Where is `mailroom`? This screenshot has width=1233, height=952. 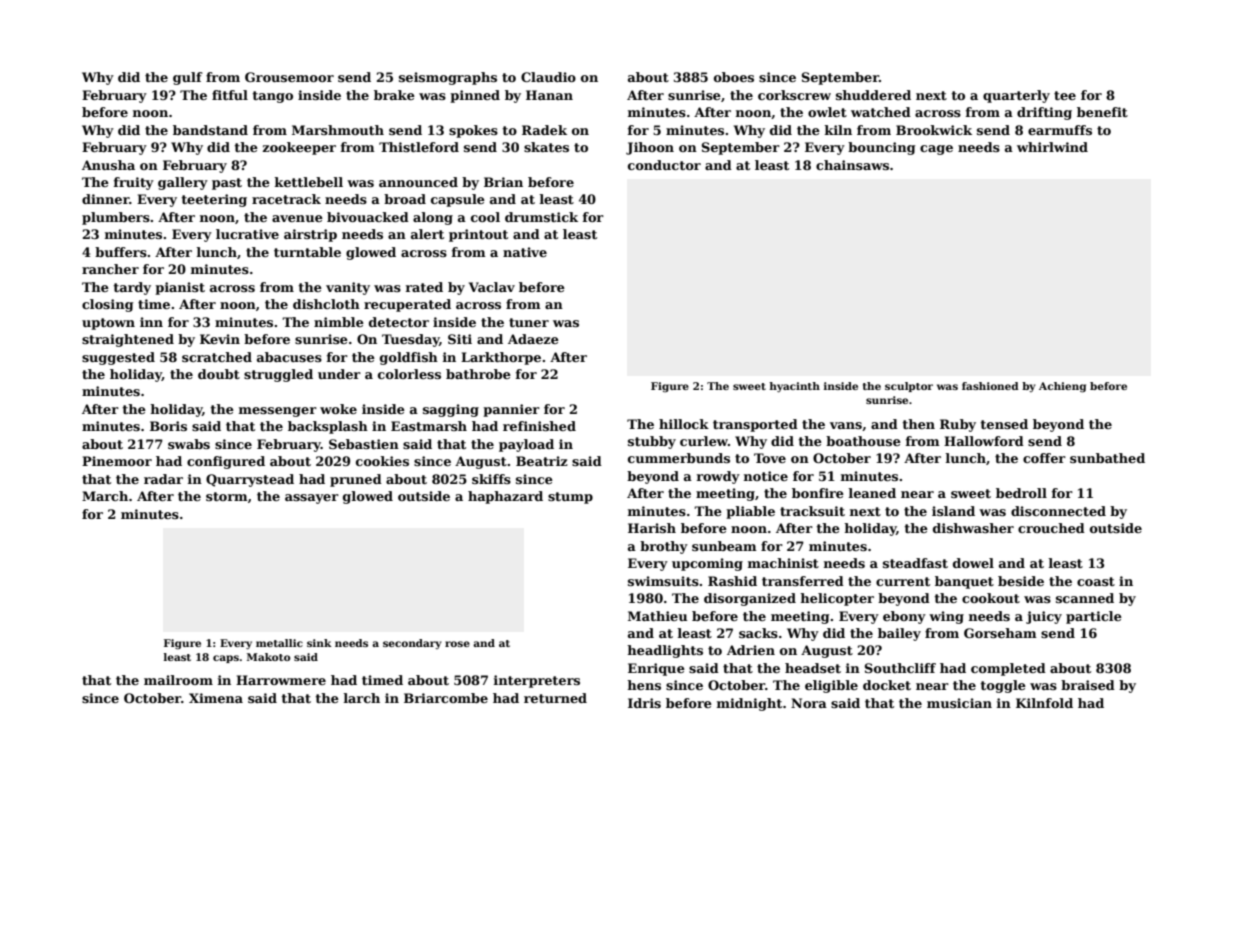 mailroom is located at coordinates (178, 680).
